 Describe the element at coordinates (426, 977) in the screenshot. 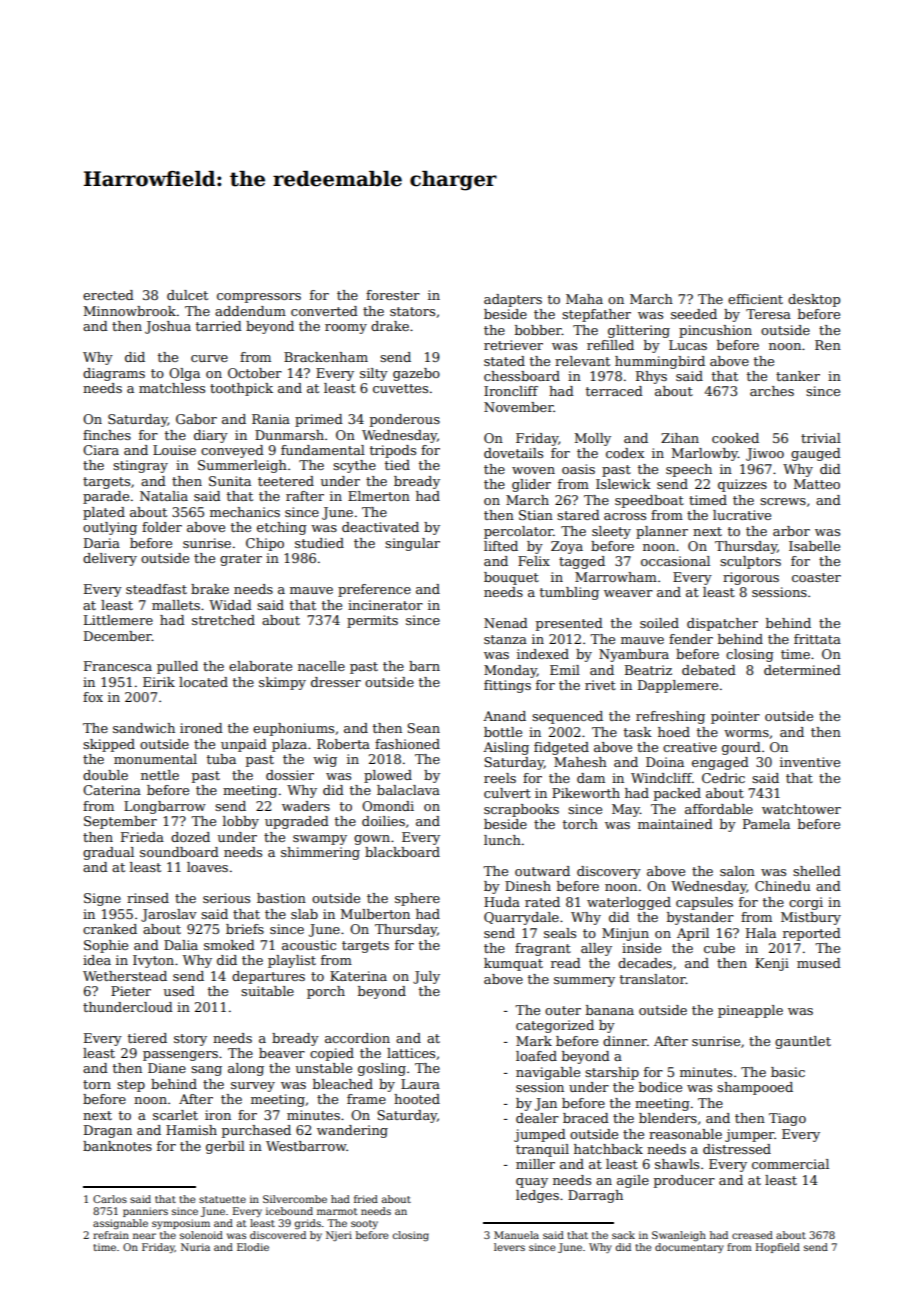

I see `July` at that location.
